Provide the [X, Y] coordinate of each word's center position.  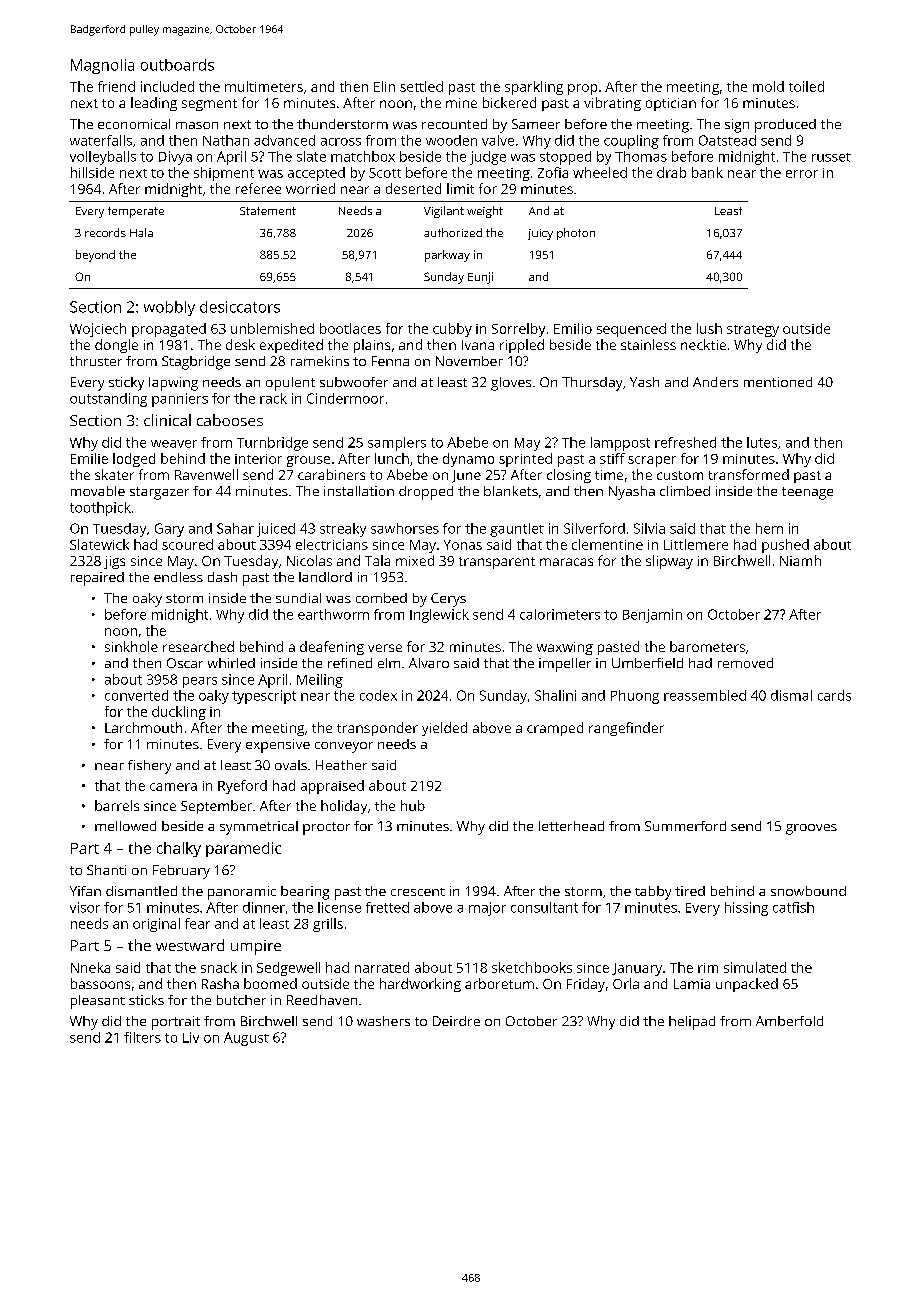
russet [831, 157]
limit [460, 188]
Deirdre [456, 1021]
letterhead [571, 826]
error [802, 174]
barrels [117, 805]
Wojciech [98, 330]
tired [690, 891]
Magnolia [102, 66]
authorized [453, 232]
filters [142, 1037]
